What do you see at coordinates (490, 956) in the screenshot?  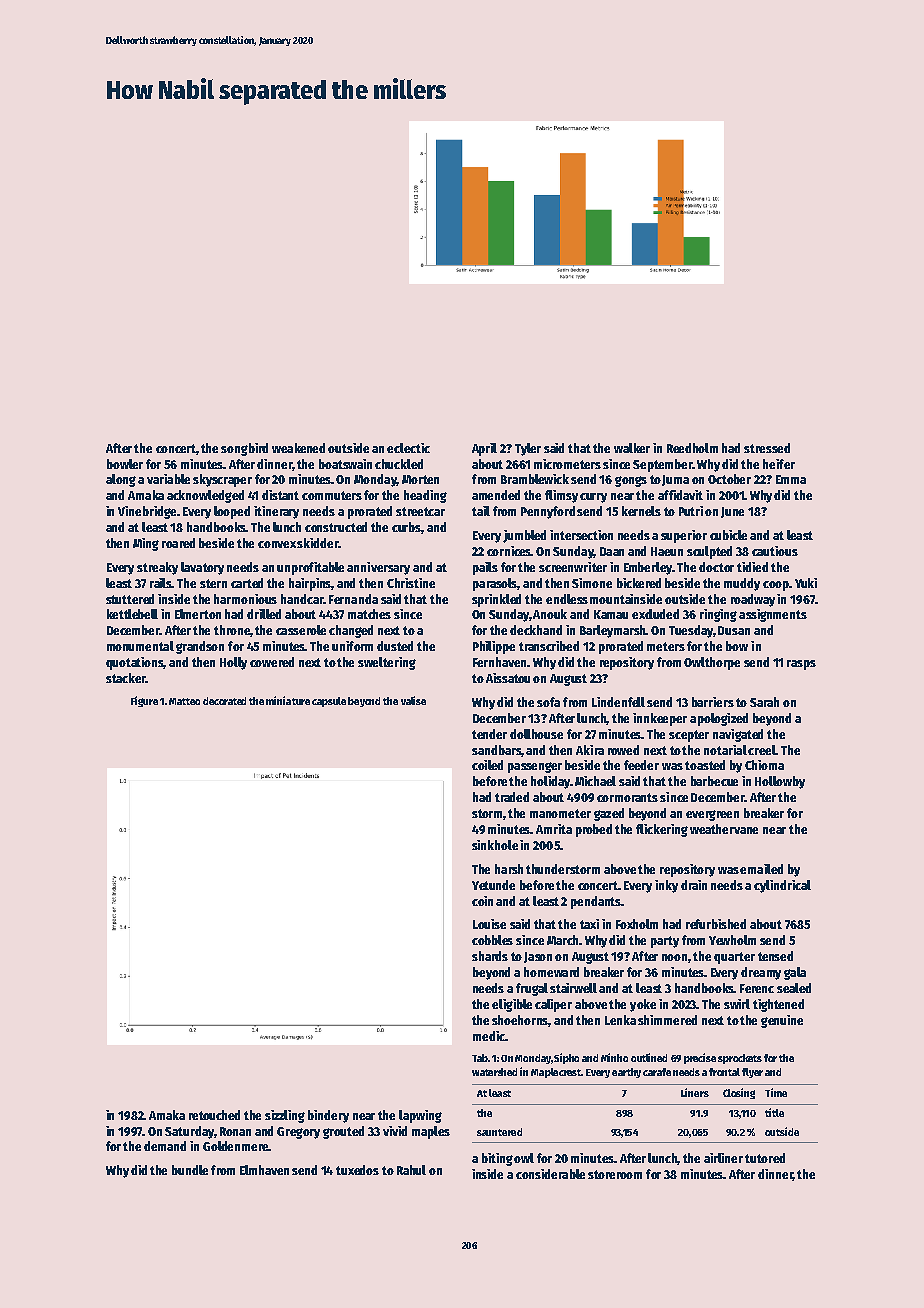 I see `shards` at bounding box center [490, 956].
